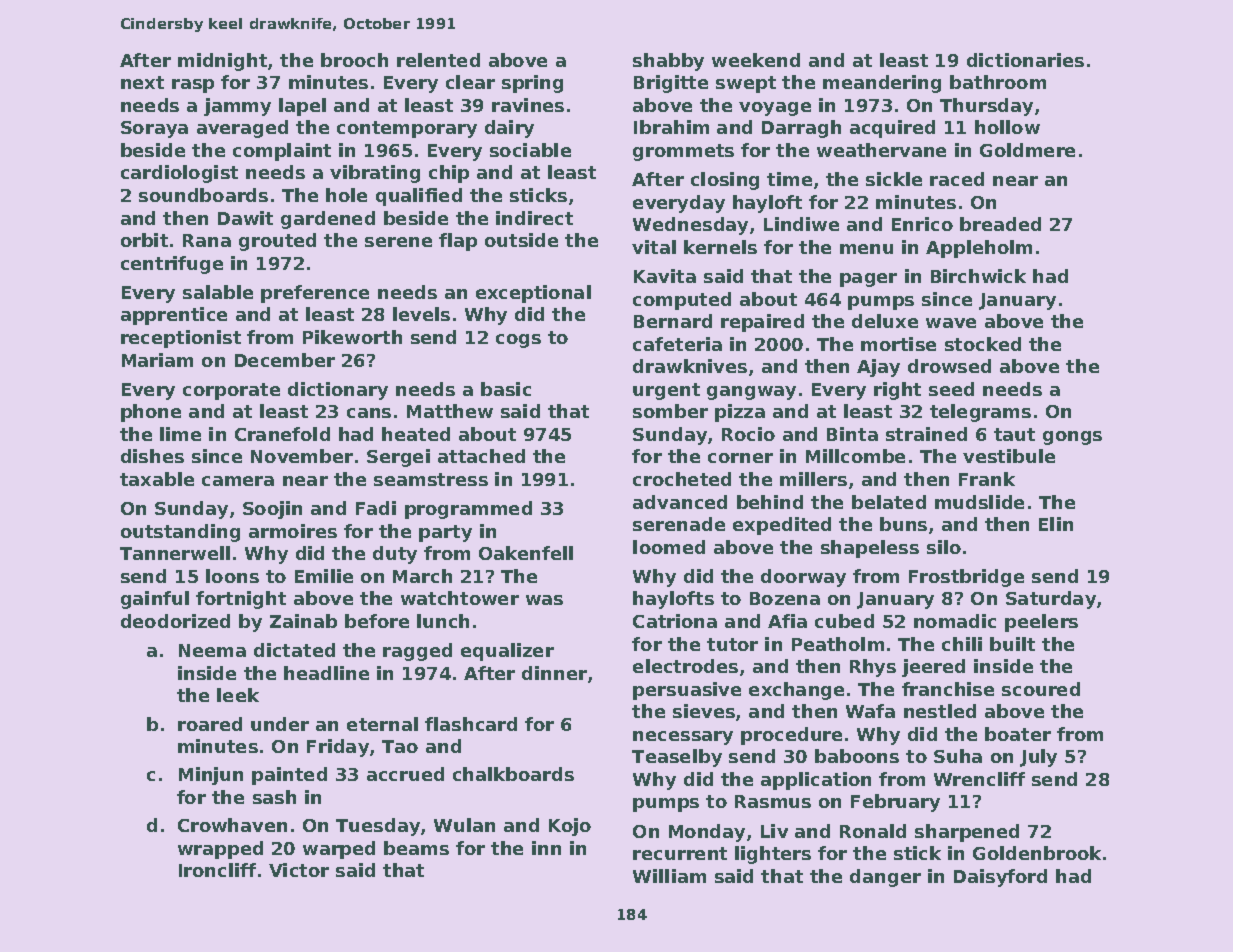 The image size is (1233, 952). Describe the element at coordinates (669, 876) in the screenshot. I see `William` at that location.
